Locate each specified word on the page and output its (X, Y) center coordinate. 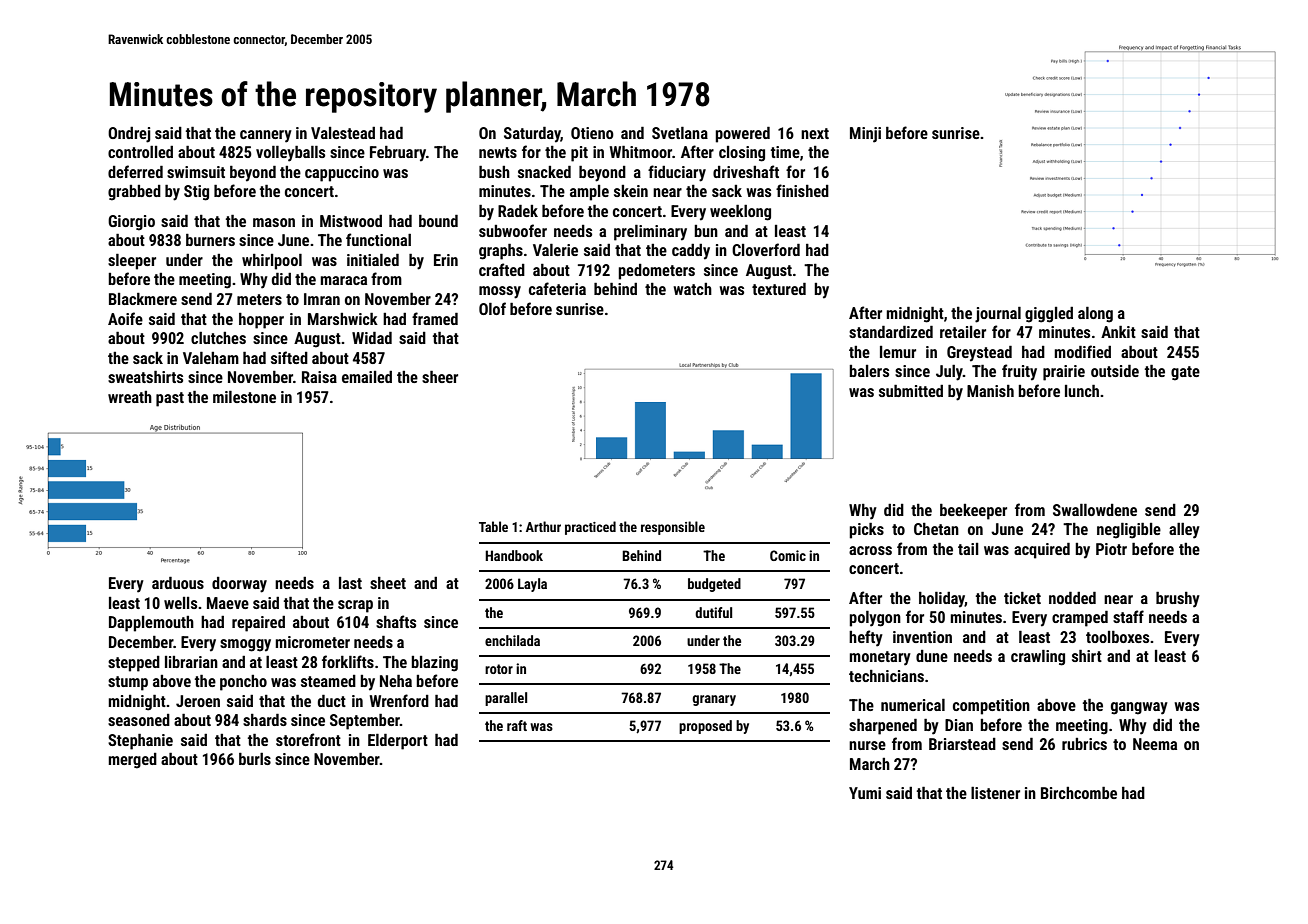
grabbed (134, 193)
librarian (191, 662)
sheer (440, 377)
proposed (705, 727)
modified (1082, 351)
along (1095, 315)
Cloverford (766, 249)
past (170, 399)
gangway (1139, 708)
